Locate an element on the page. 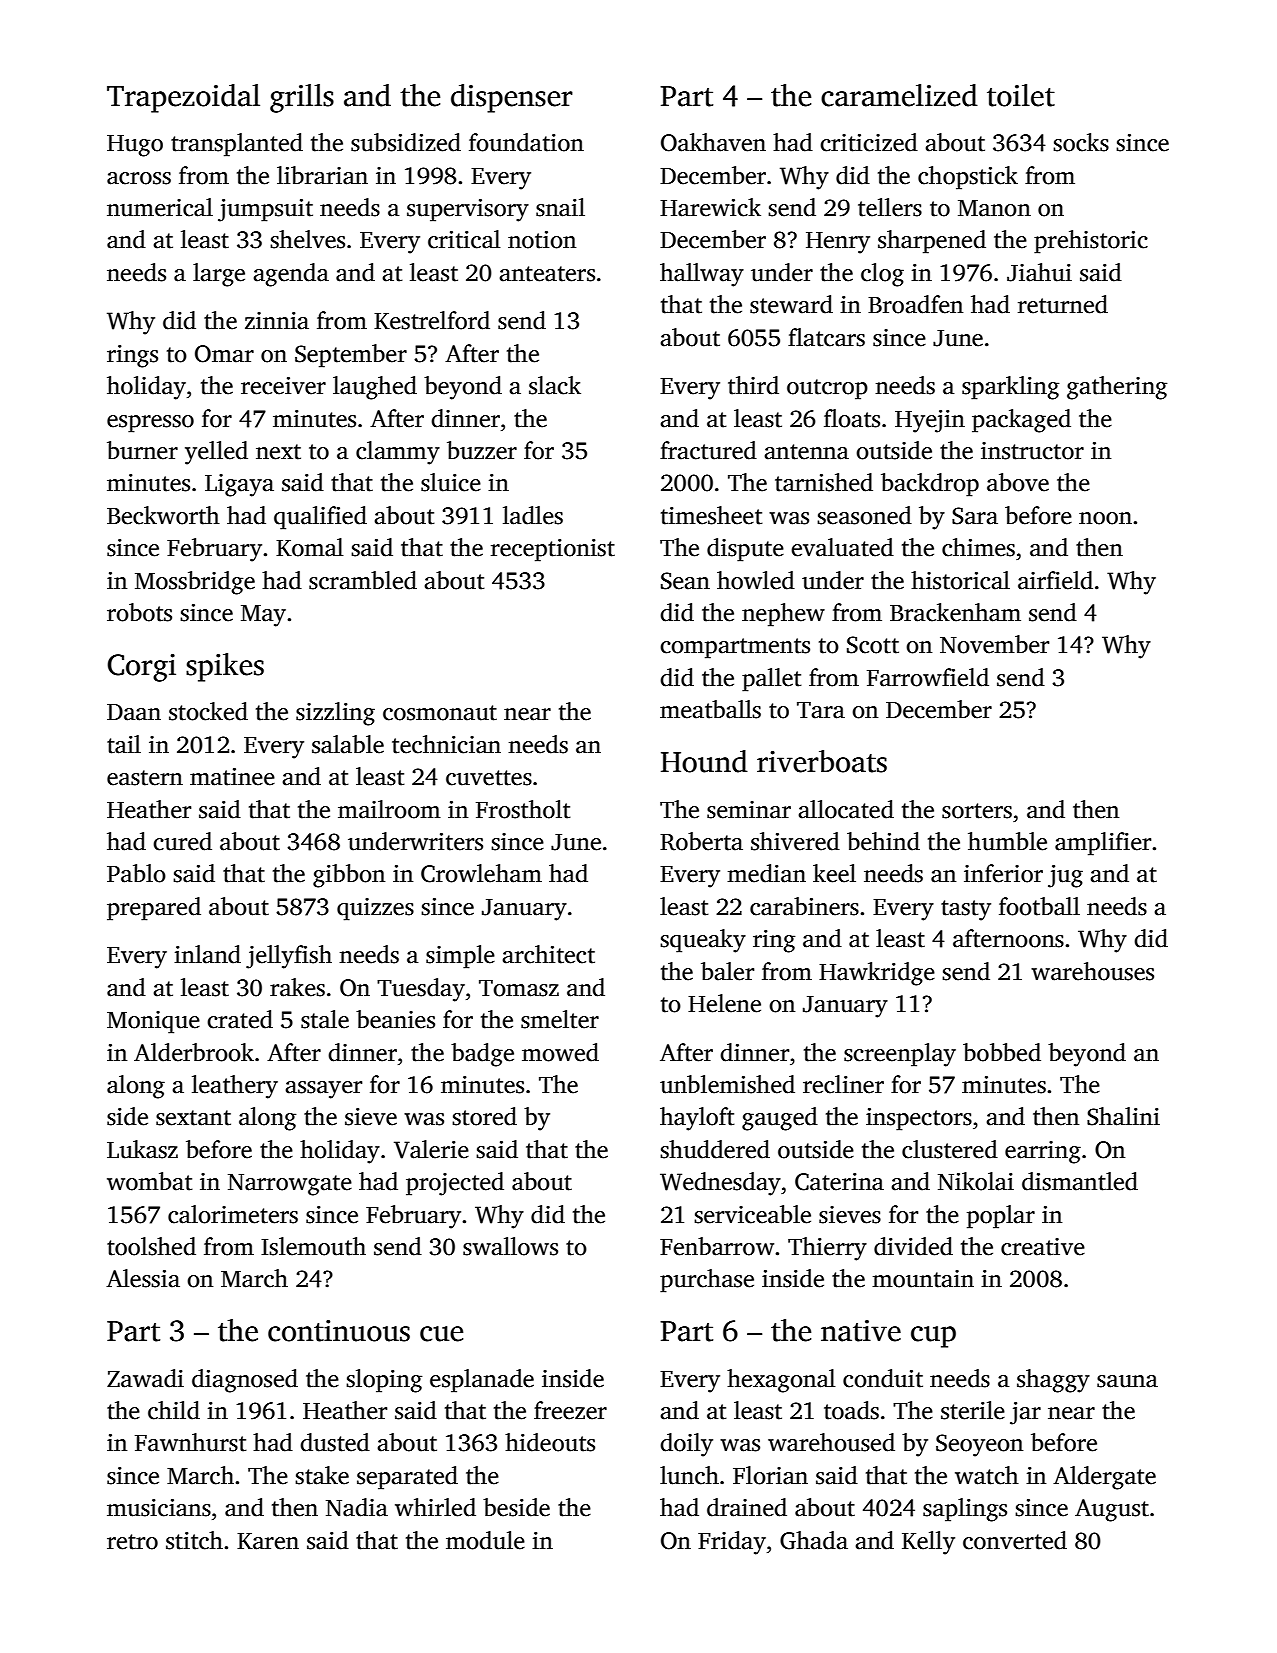 The width and height of the image is (1277, 1653). toilet is located at coordinates (1021, 95).
